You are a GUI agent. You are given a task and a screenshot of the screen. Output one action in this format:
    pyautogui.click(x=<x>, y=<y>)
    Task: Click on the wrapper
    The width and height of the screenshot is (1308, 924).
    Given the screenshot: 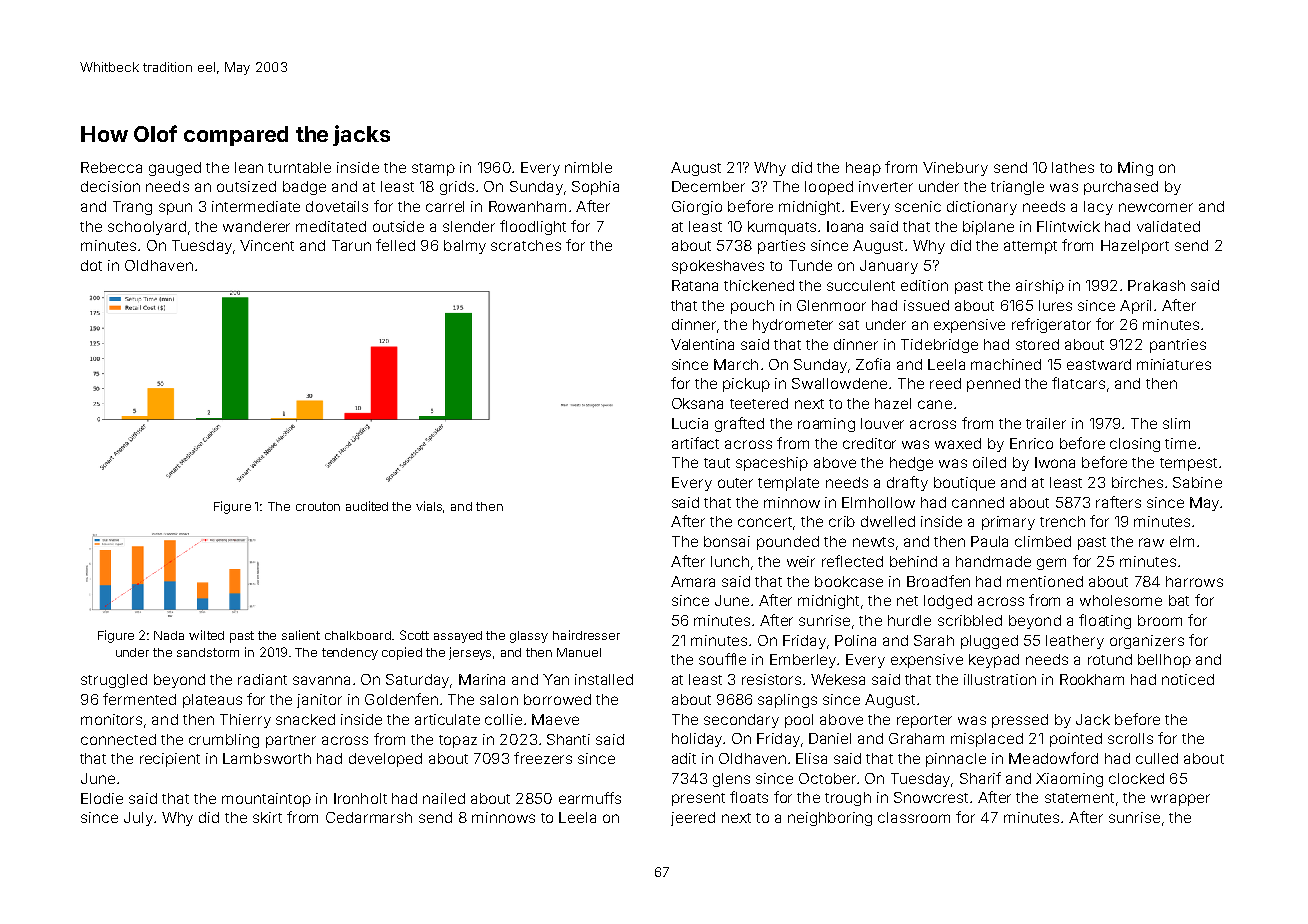 What is the action you would take?
    pyautogui.click(x=1180, y=800)
